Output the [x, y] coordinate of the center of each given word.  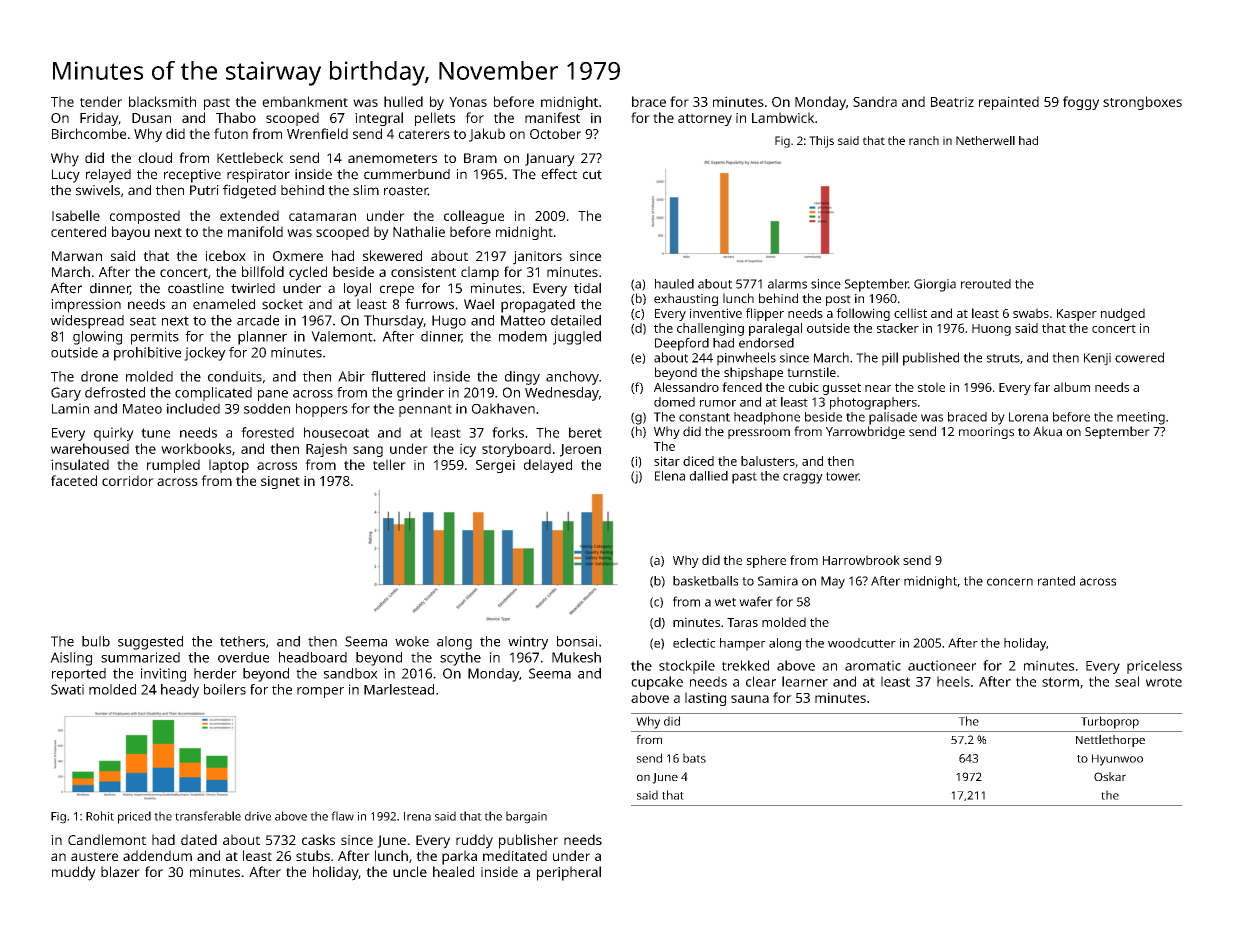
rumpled [173, 466]
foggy [1081, 103]
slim [366, 190]
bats [694, 758]
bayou [131, 233]
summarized [140, 657]
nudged [1123, 314]
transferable [208, 816]
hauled [674, 284]
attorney [705, 120]
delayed [548, 466]
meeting [1141, 418]
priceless [1154, 667]
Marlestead [399, 689]
